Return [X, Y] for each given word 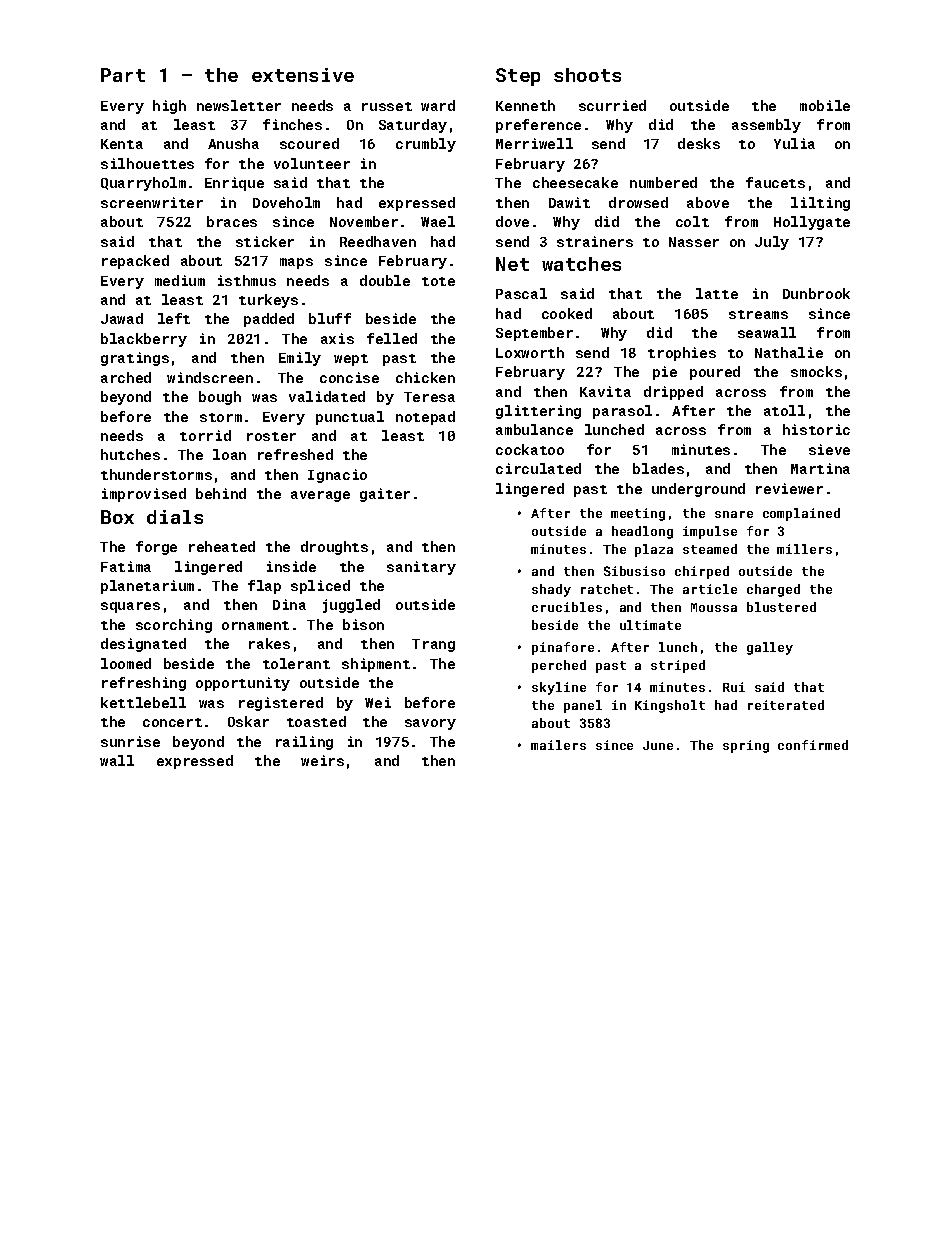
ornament [255, 625]
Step [518, 77]
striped [678, 666]
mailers [558, 745]
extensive [303, 75]
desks [699, 143]
